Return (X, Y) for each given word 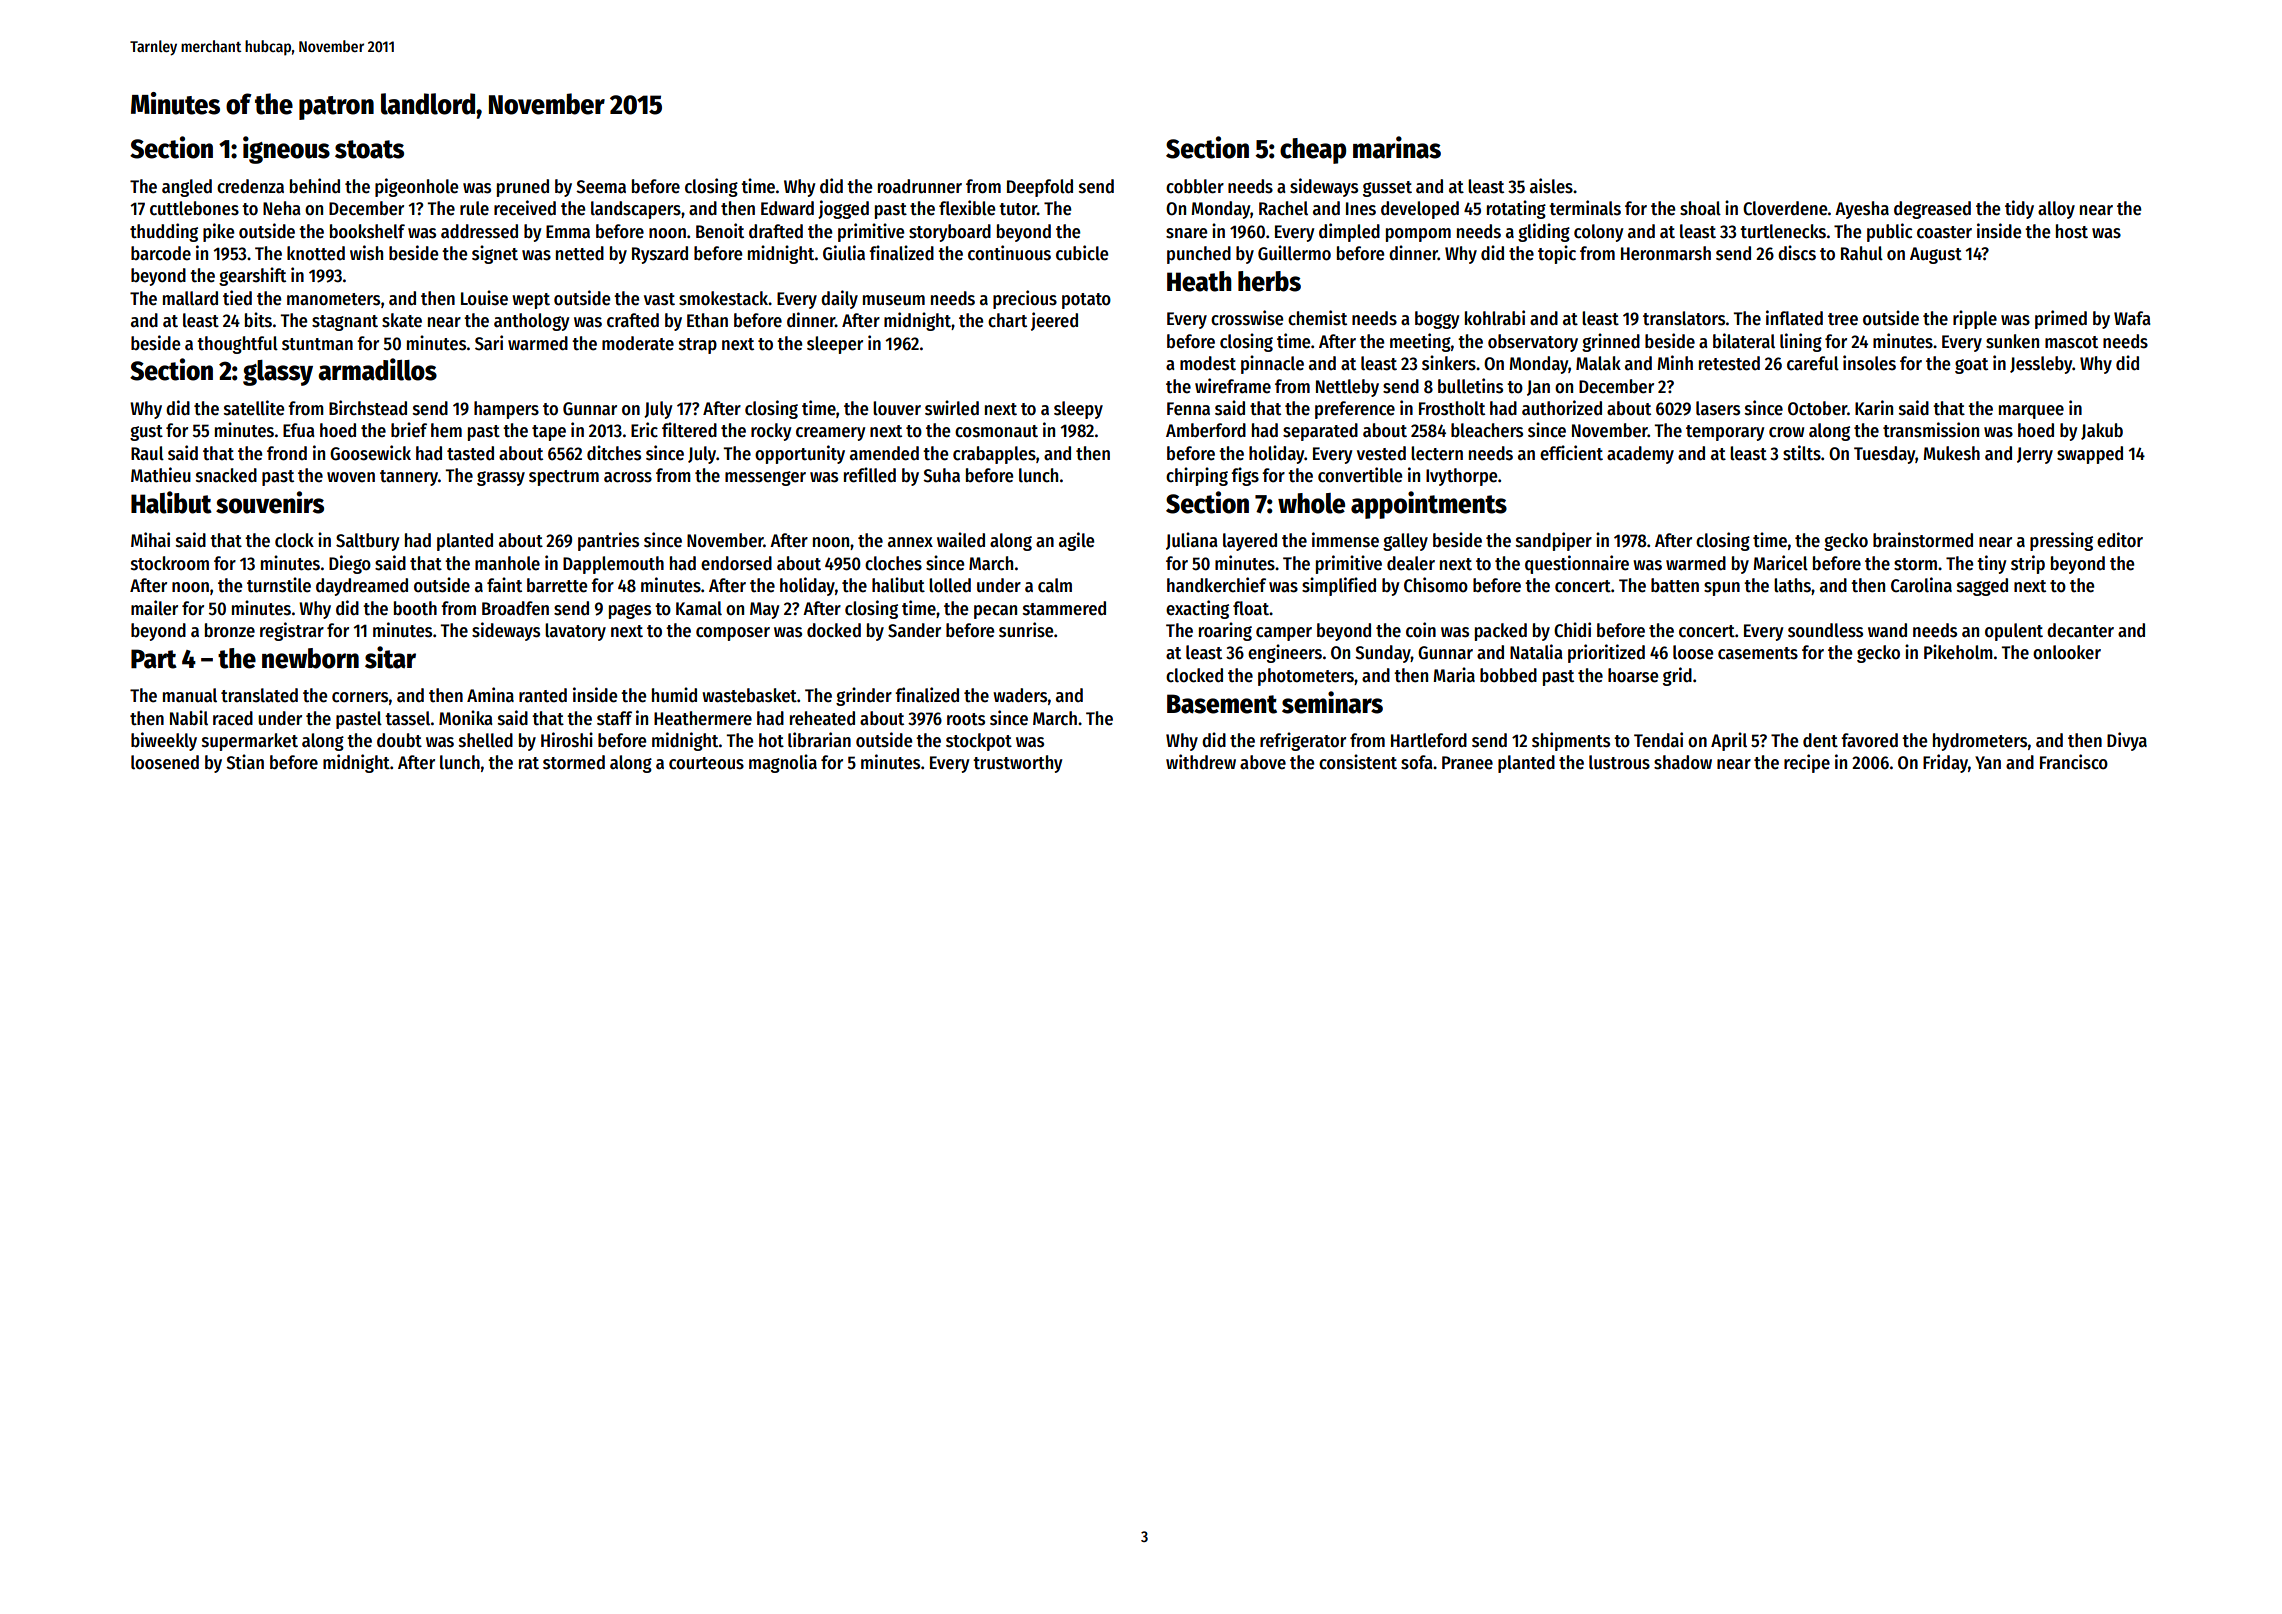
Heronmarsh (1666, 253)
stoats (369, 149)
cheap (1313, 151)
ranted (543, 695)
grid (1677, 676)
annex (910, 542)
